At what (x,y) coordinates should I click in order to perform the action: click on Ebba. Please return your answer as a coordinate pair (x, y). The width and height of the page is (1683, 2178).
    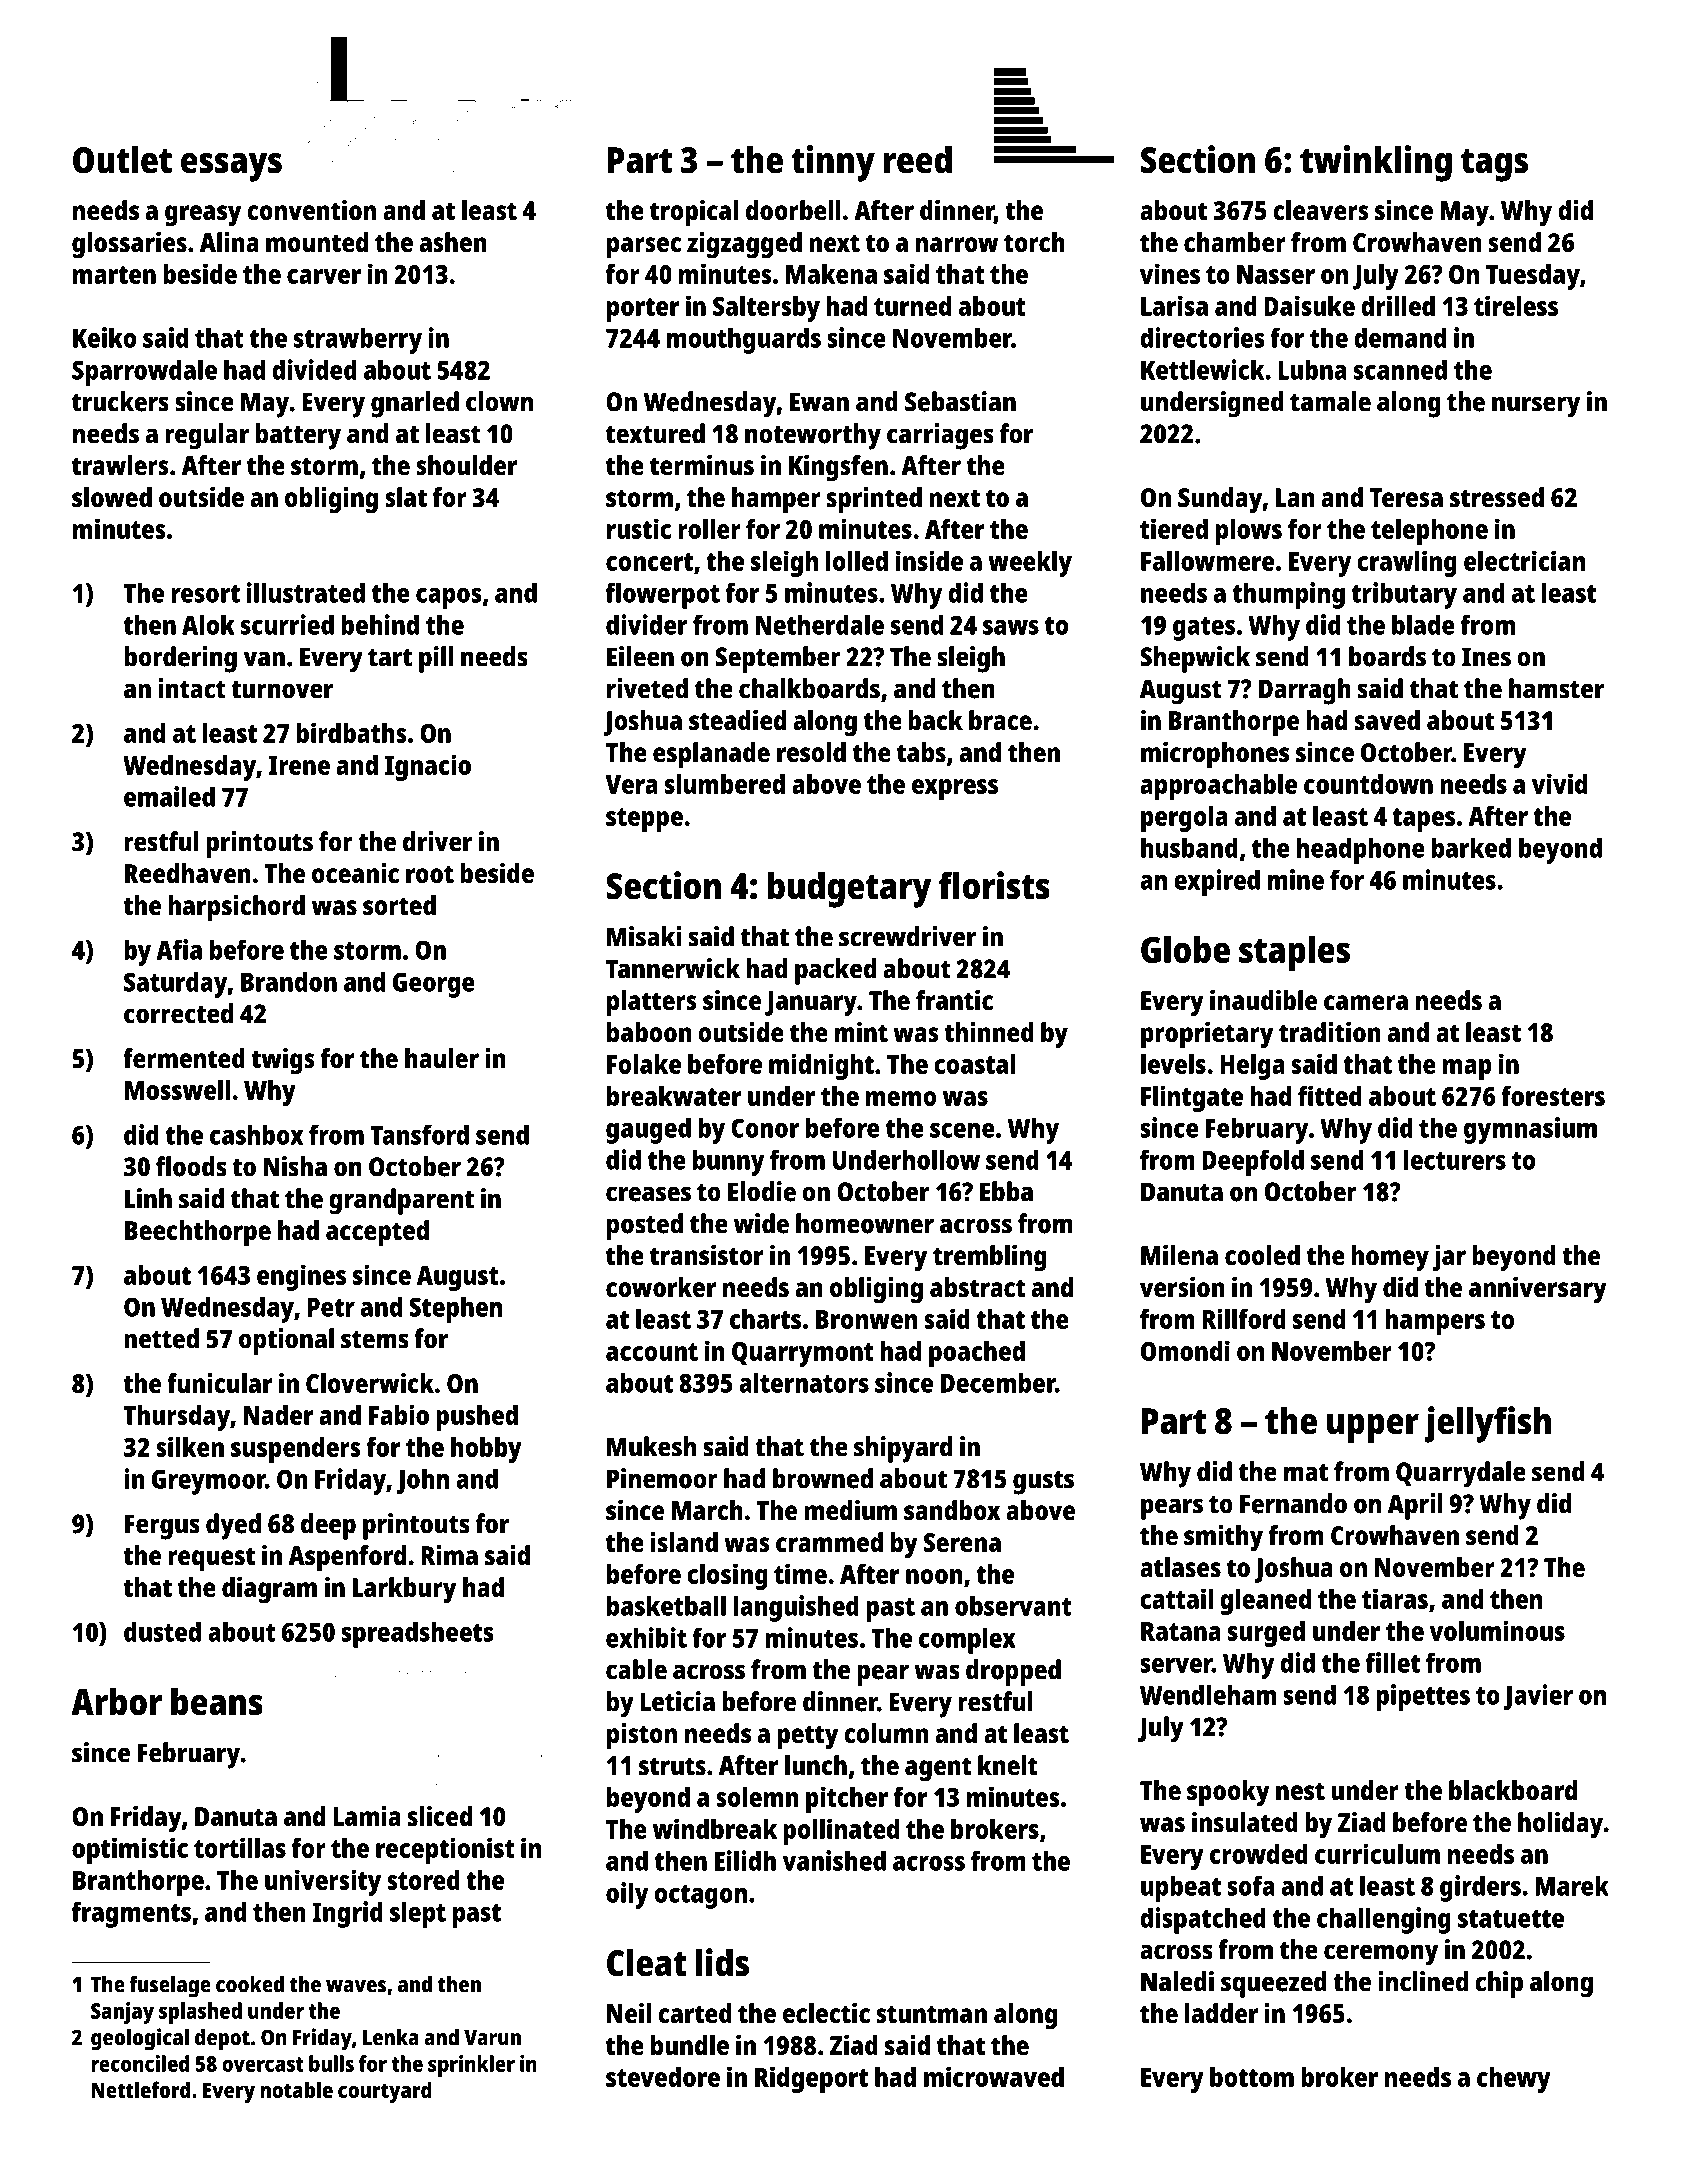
    Looking at the image, I should click on (1006, 1191).
